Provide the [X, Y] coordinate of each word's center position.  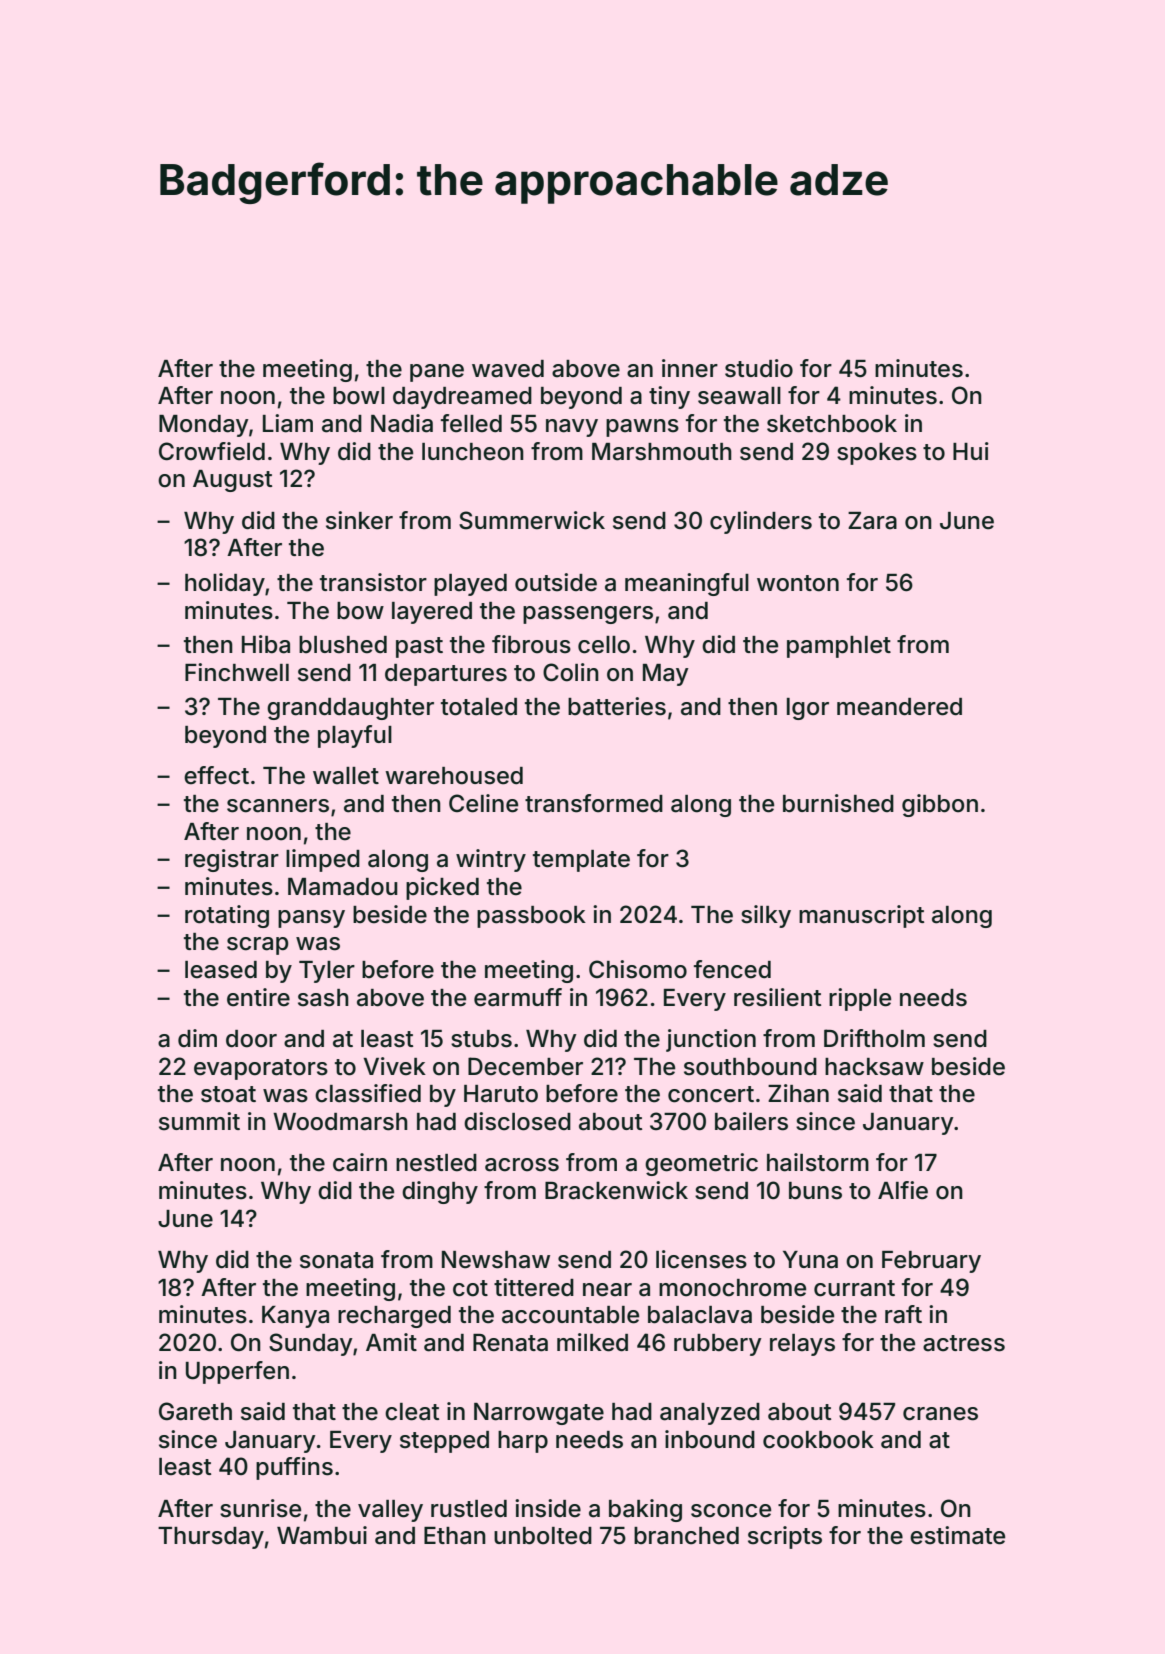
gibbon [940, 805]
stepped [444, 1442]
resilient [777, 997]
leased [221, 970]
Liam [288, 423]
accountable [570, 1315]
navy [572, 428]
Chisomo [638, 969]
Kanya [295, 1317]
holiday [225, 584]
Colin [571, 672]
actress [964, 1343]
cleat [412, 1412]
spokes [877, 454]
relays [802, 1345]
